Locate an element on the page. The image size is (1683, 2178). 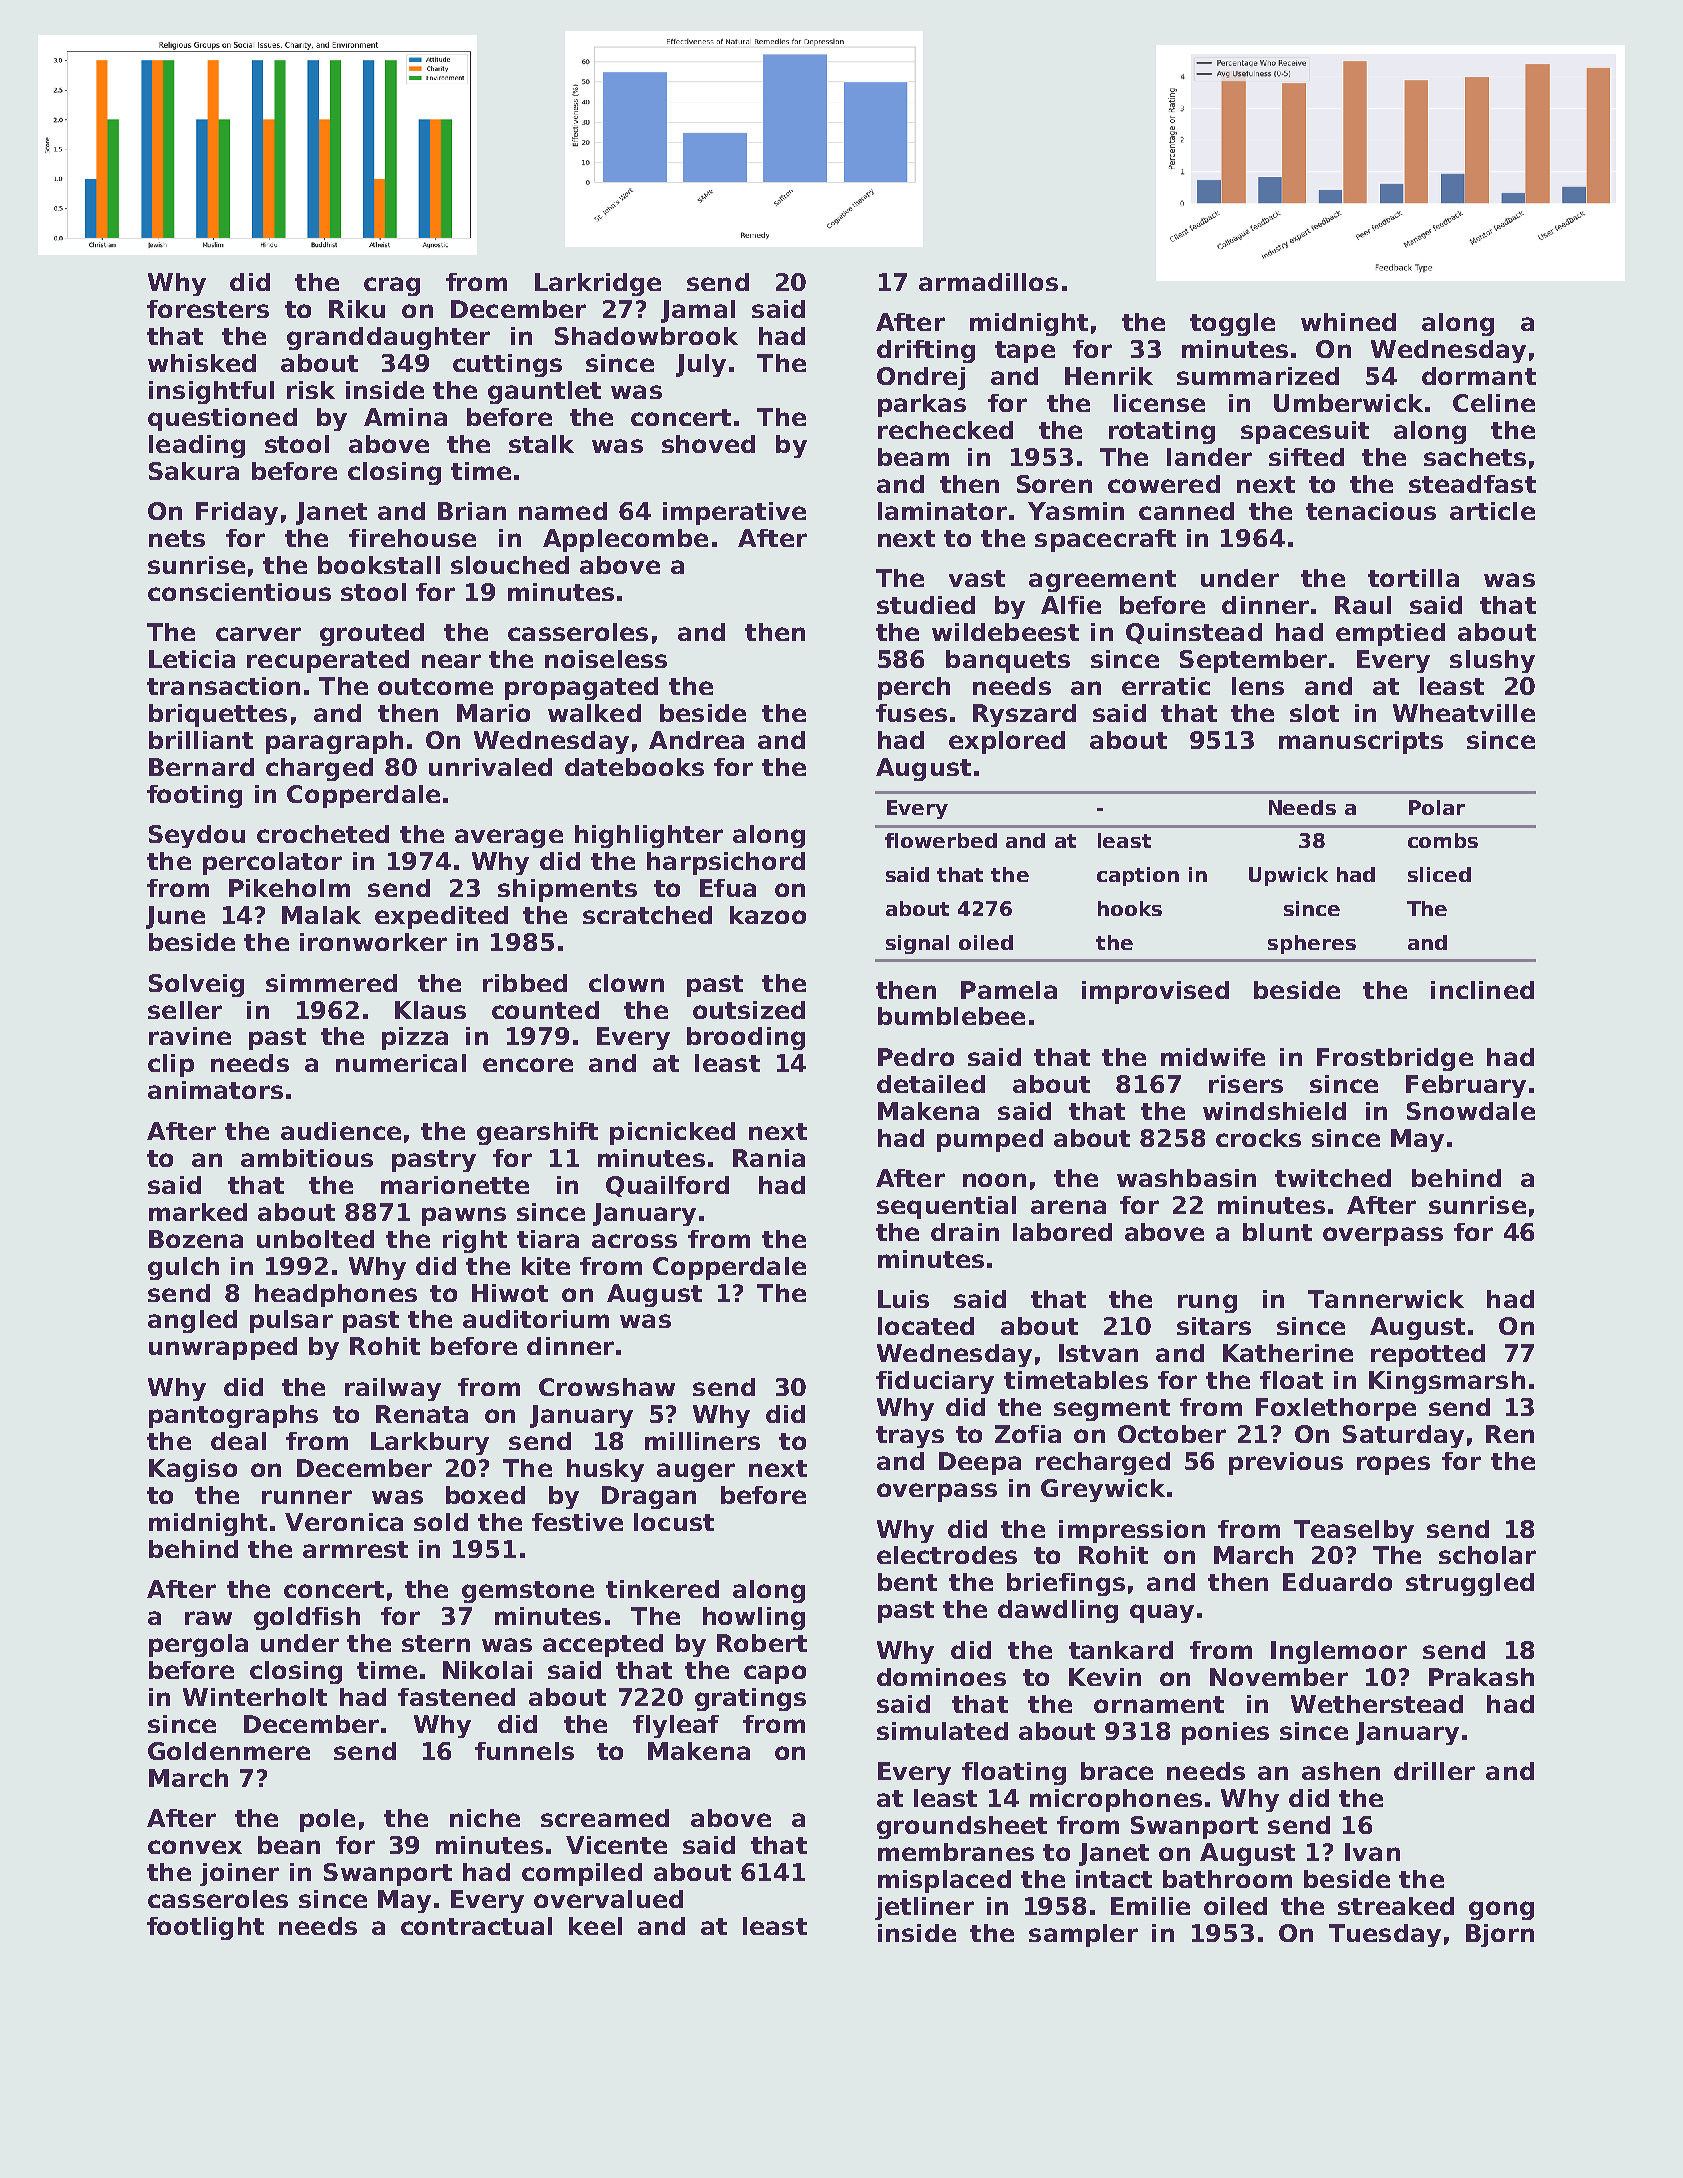
Bjorn is located at coordinates (1500, 1935).
